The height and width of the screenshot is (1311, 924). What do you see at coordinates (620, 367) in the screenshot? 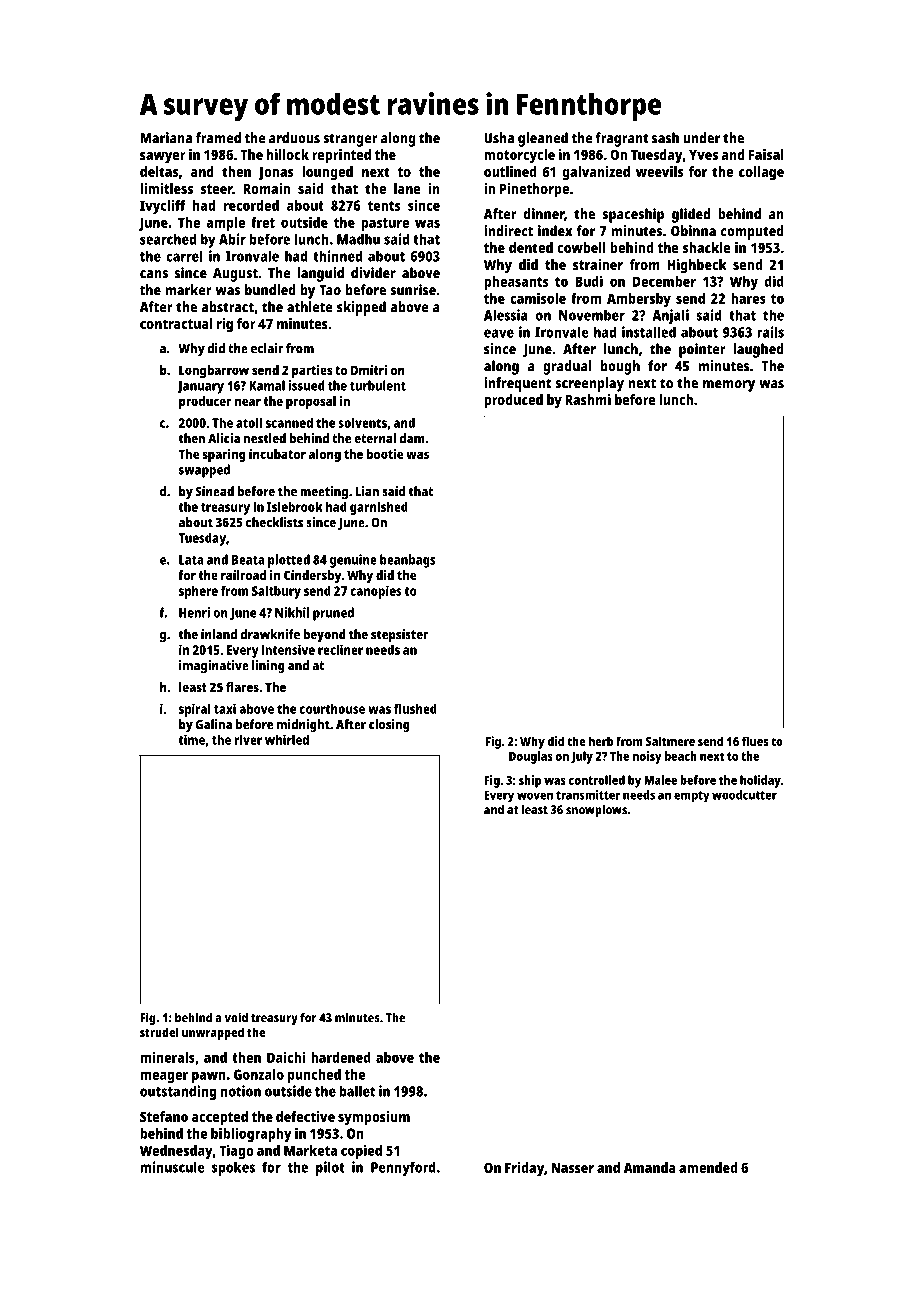
I see `bough` at bounding box center [620, 367].
